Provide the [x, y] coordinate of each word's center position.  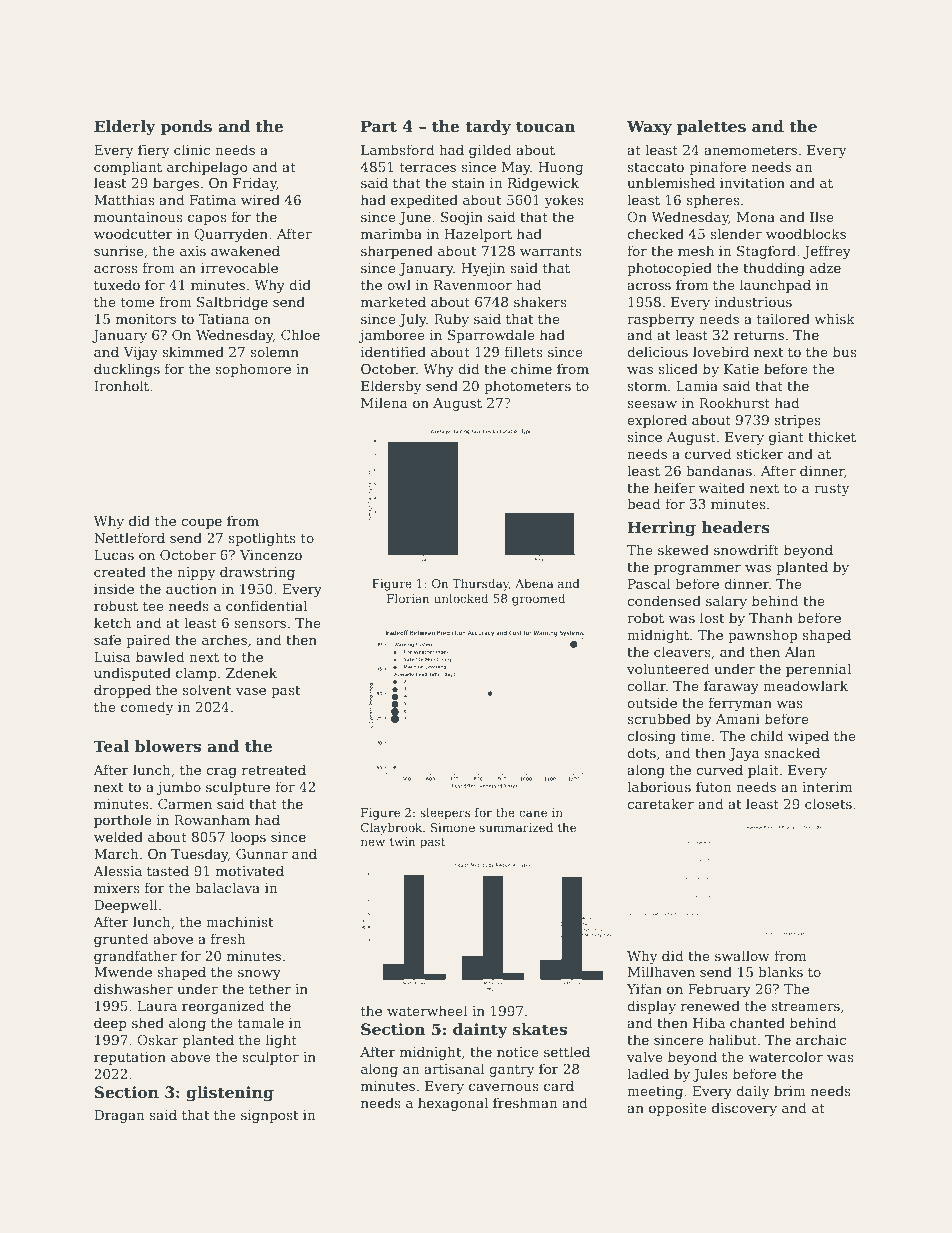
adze [825, 267]
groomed [538, 600]
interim [827, 787]
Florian [408, 598]
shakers [540, 301]
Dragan [119, 1116]
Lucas [114, 555]
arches [224, 639]
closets [828, 803]
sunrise [119, 251]
